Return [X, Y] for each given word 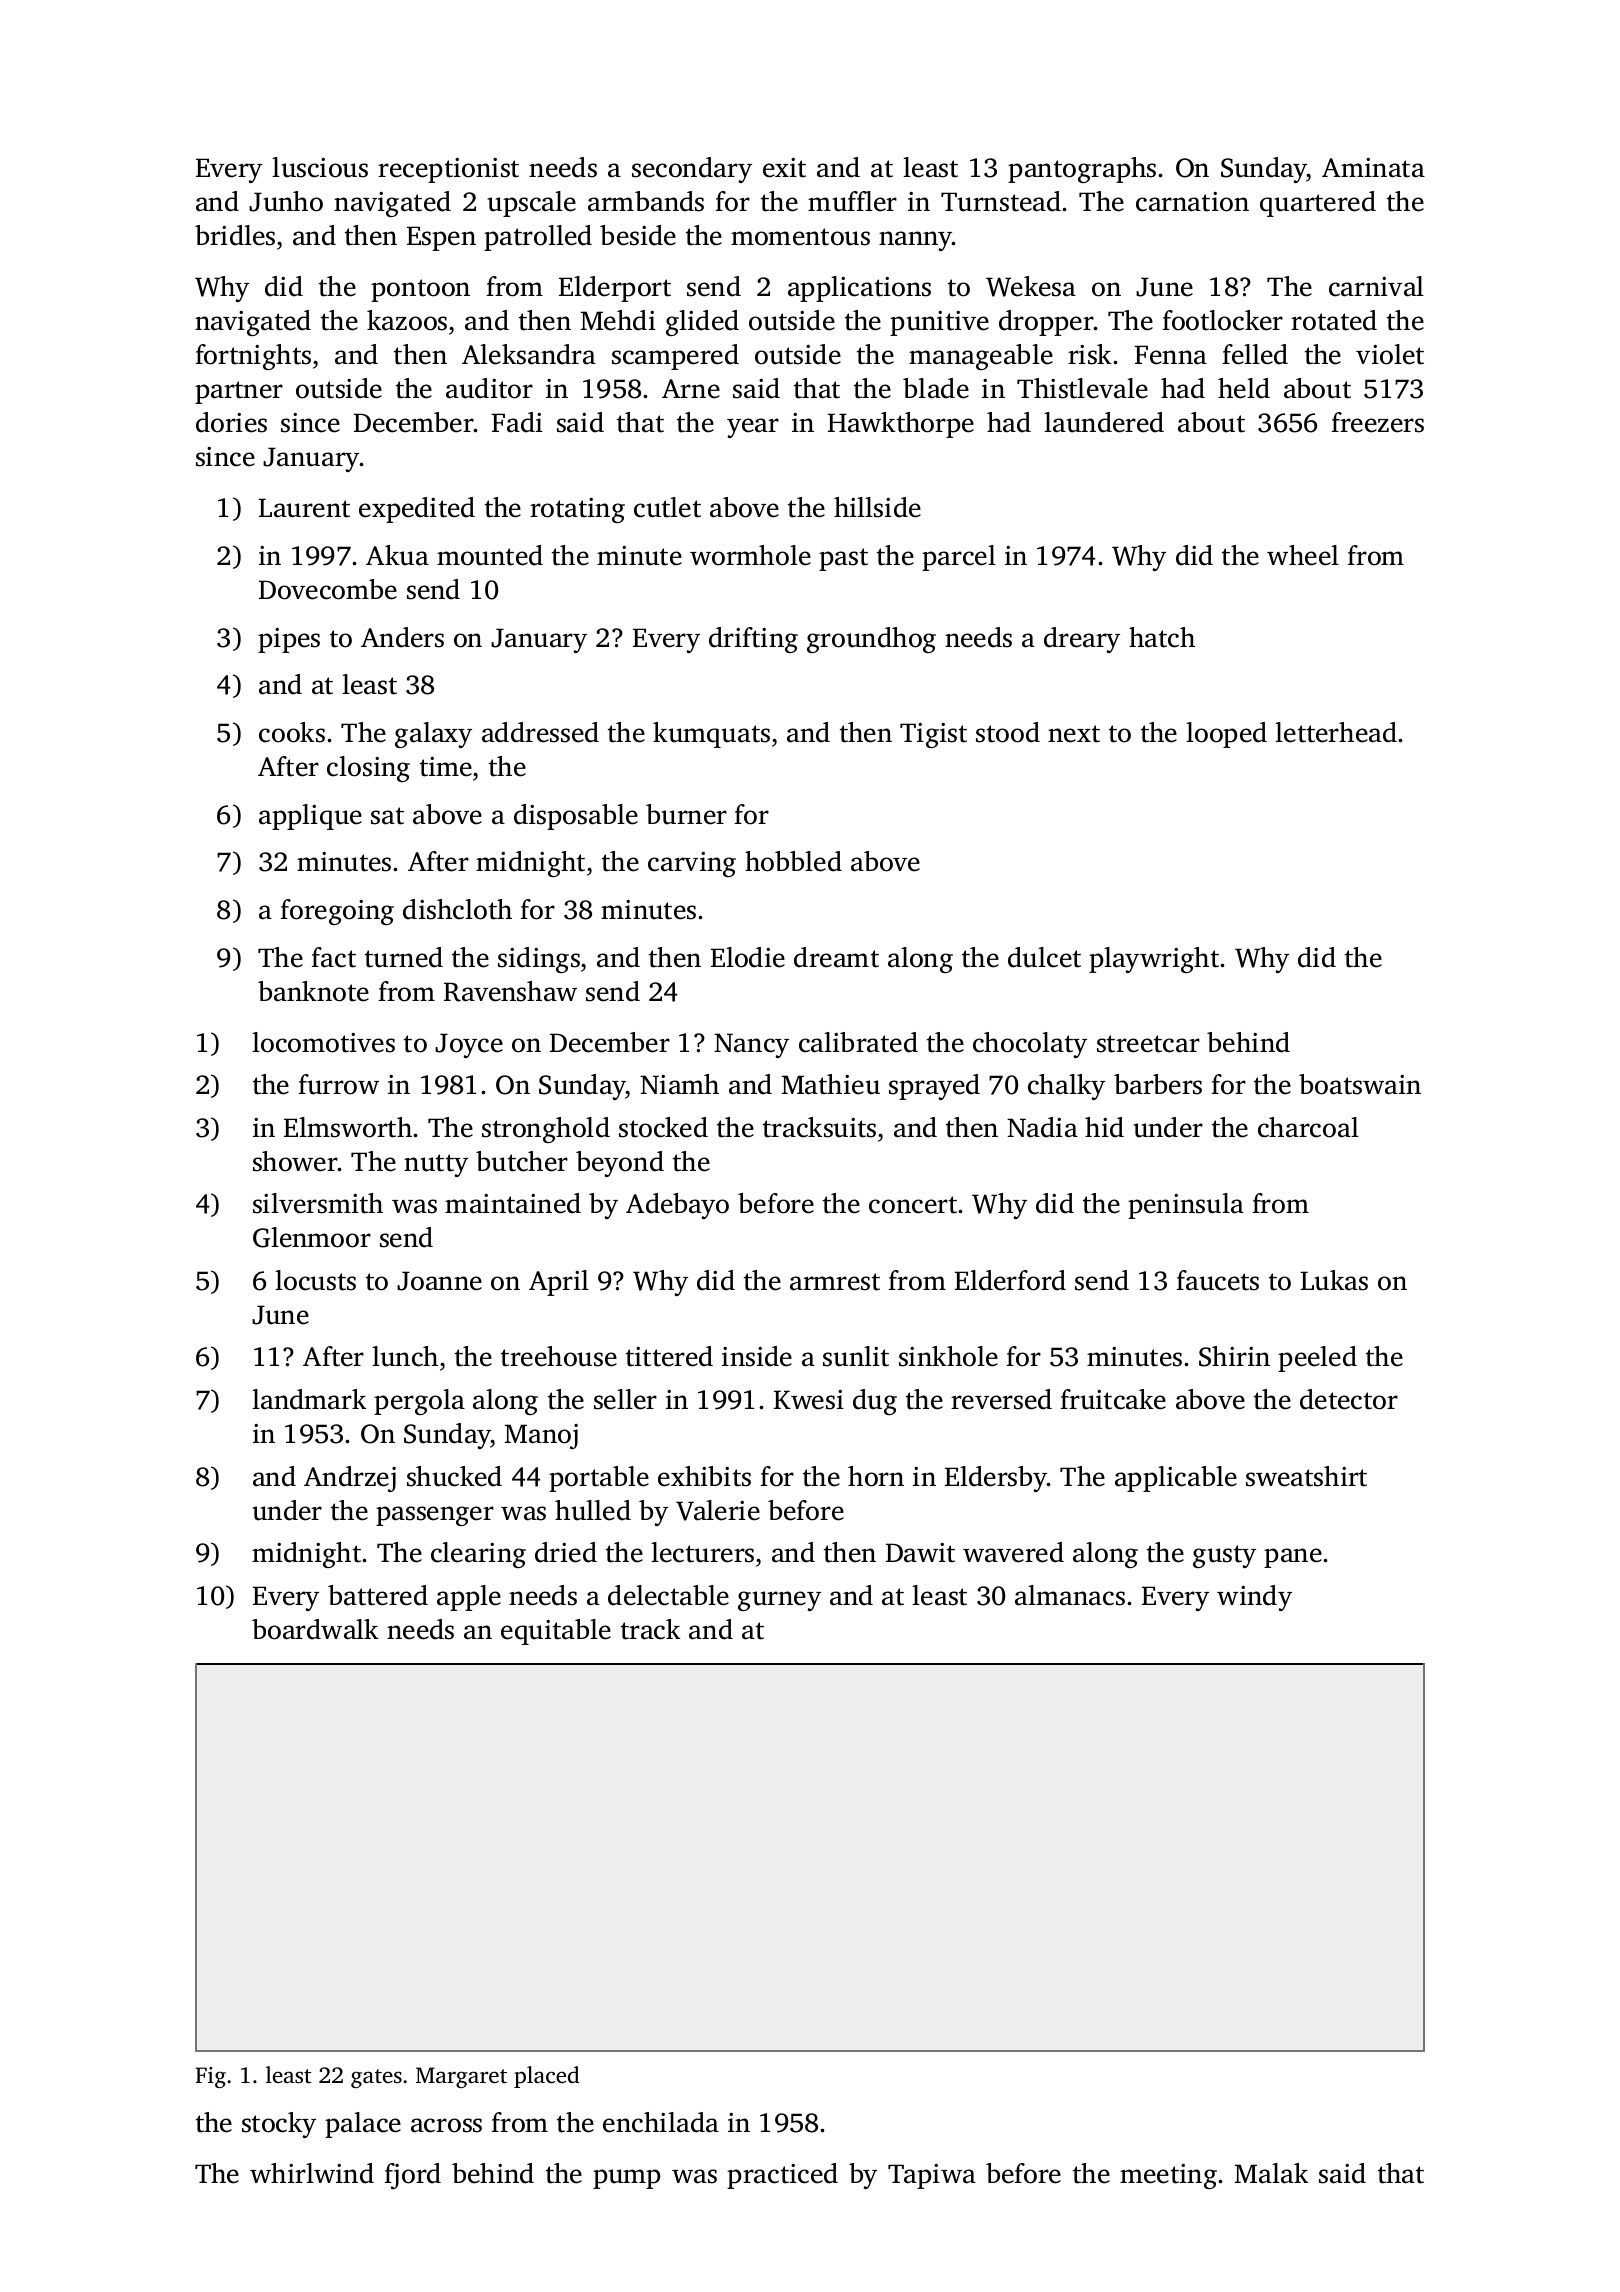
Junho [286, 201]
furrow [339, 1084]
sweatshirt [1306, 1476]
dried [566, 1552]
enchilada [661, 2122]
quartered [1318, 204]
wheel [1303, 555]
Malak [1272, 2173]
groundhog [871, 640]
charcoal [1308, 1127]
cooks [292, 732]
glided [702, 323]
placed [547, 2077]
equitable [556, 1632]
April [559, 1283]
